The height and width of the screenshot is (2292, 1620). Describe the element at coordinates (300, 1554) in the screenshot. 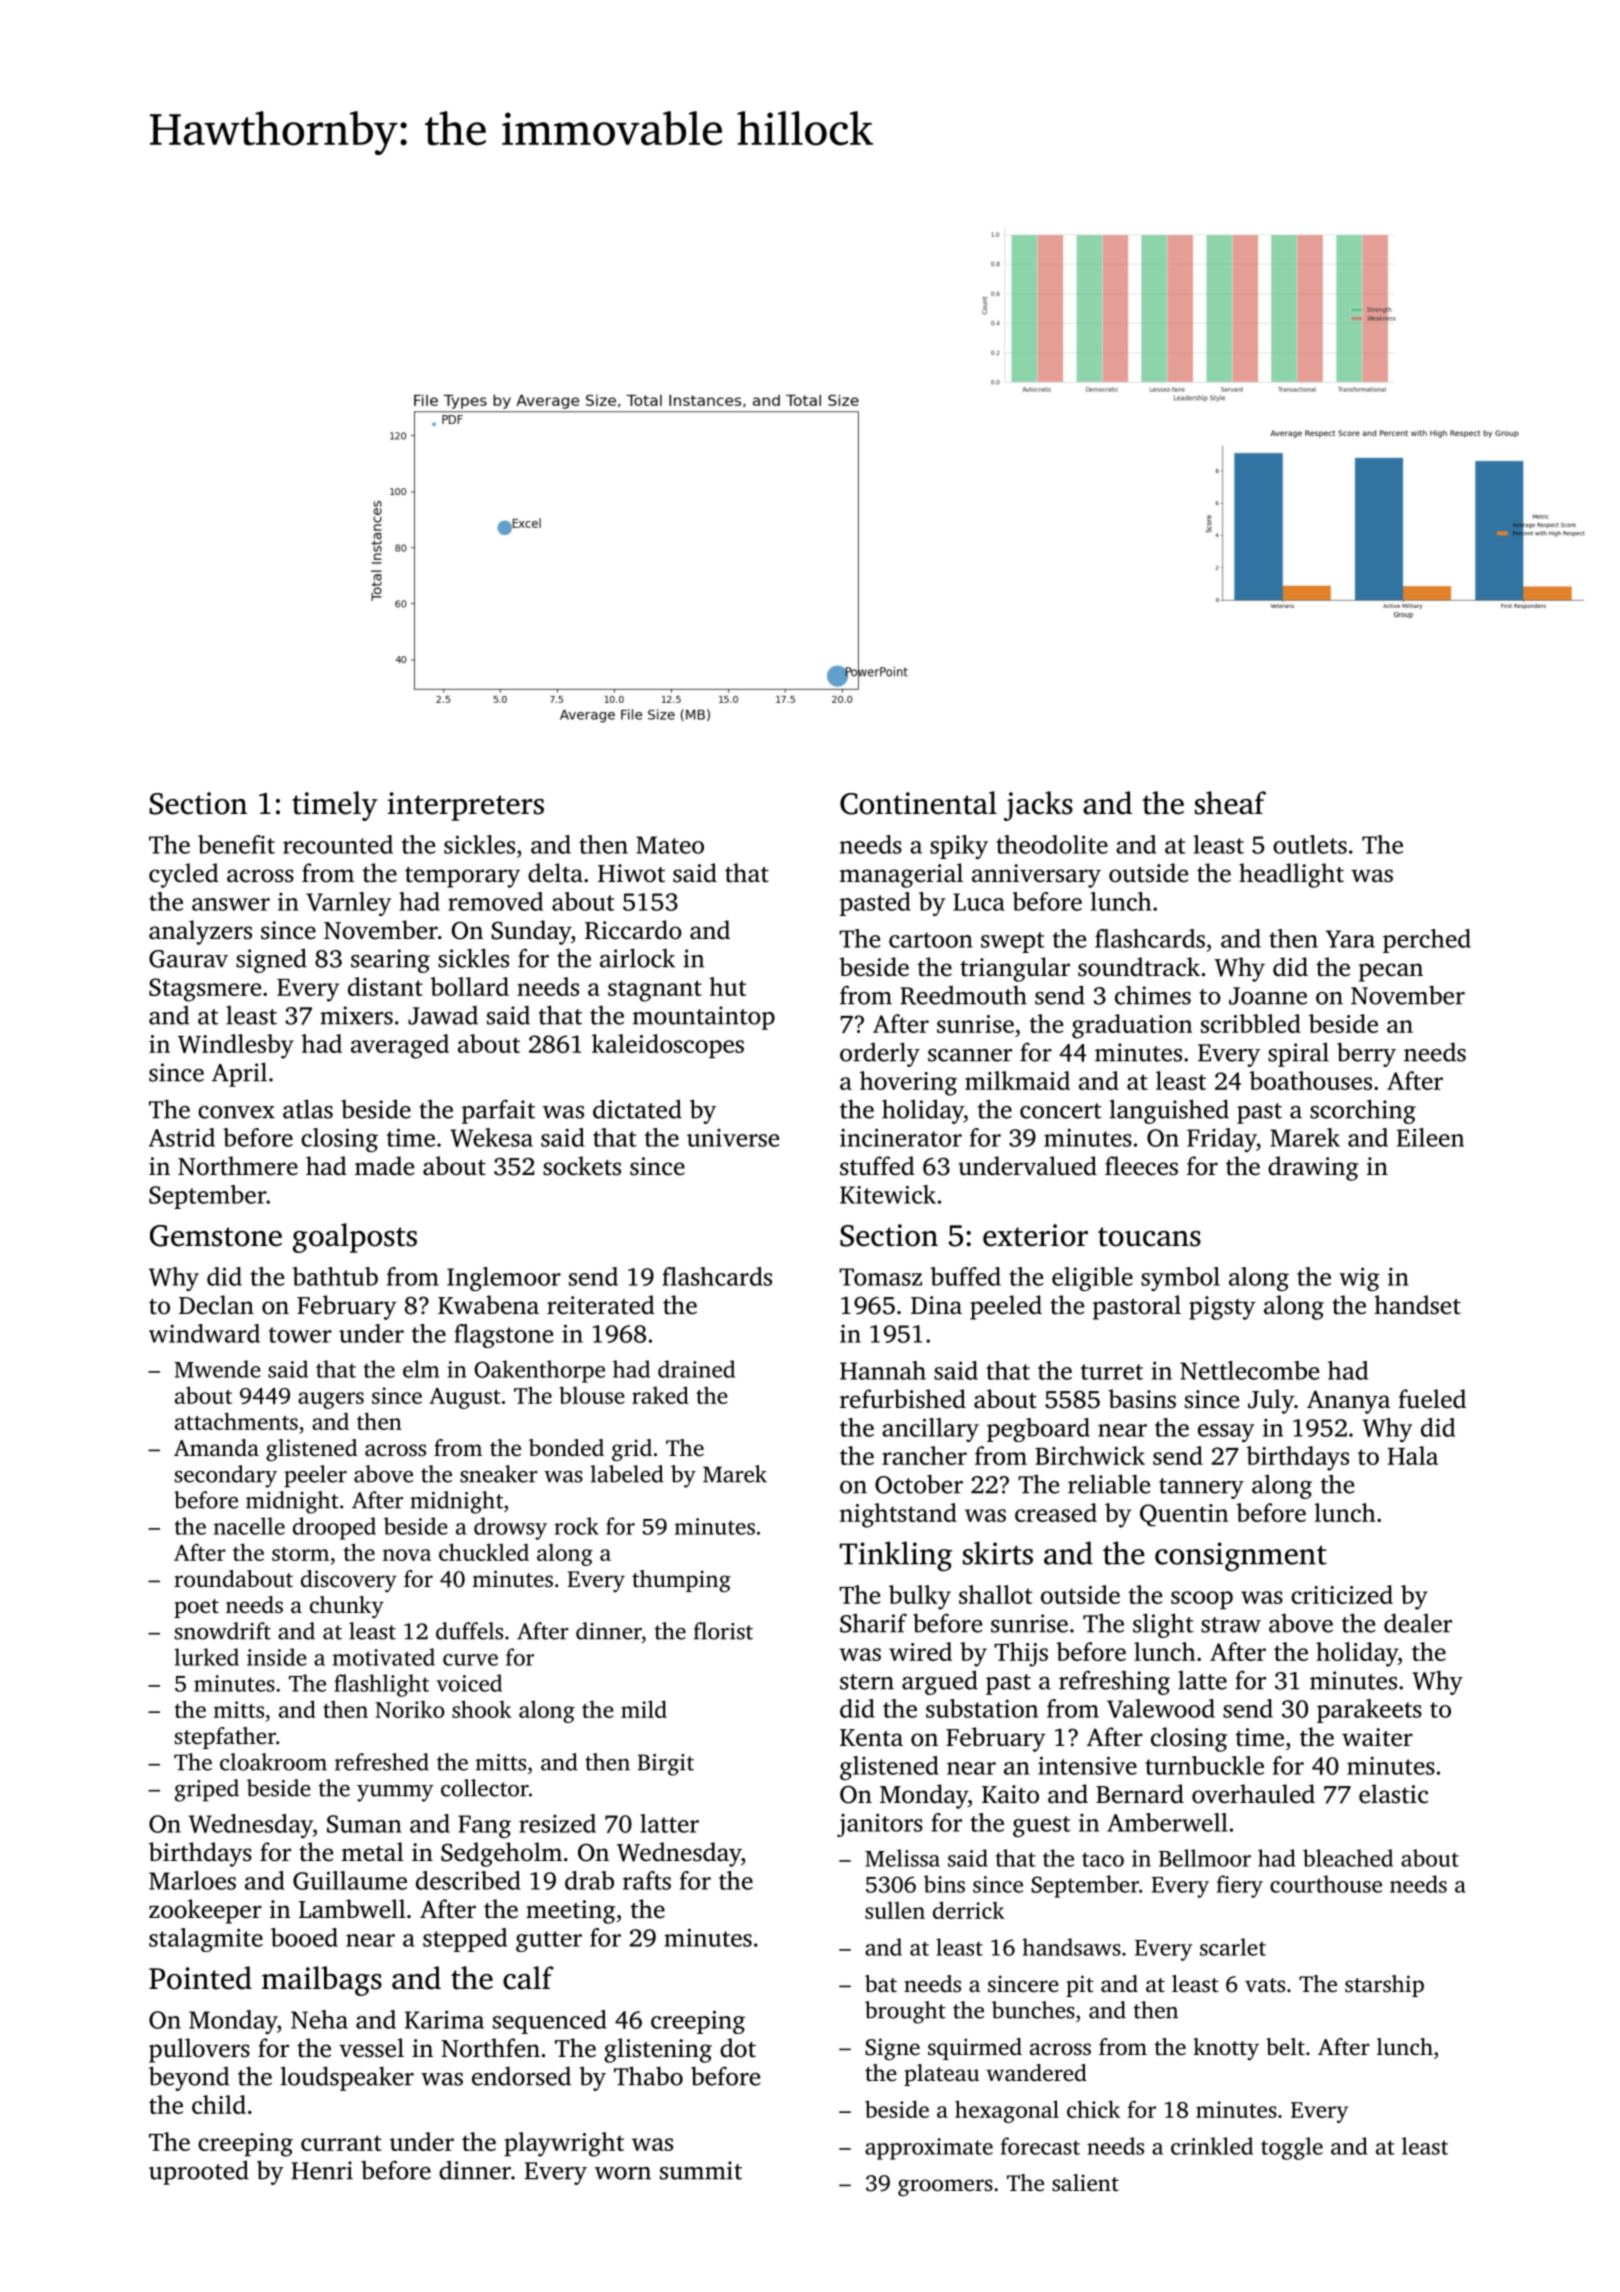

I see `storm` at that location.
